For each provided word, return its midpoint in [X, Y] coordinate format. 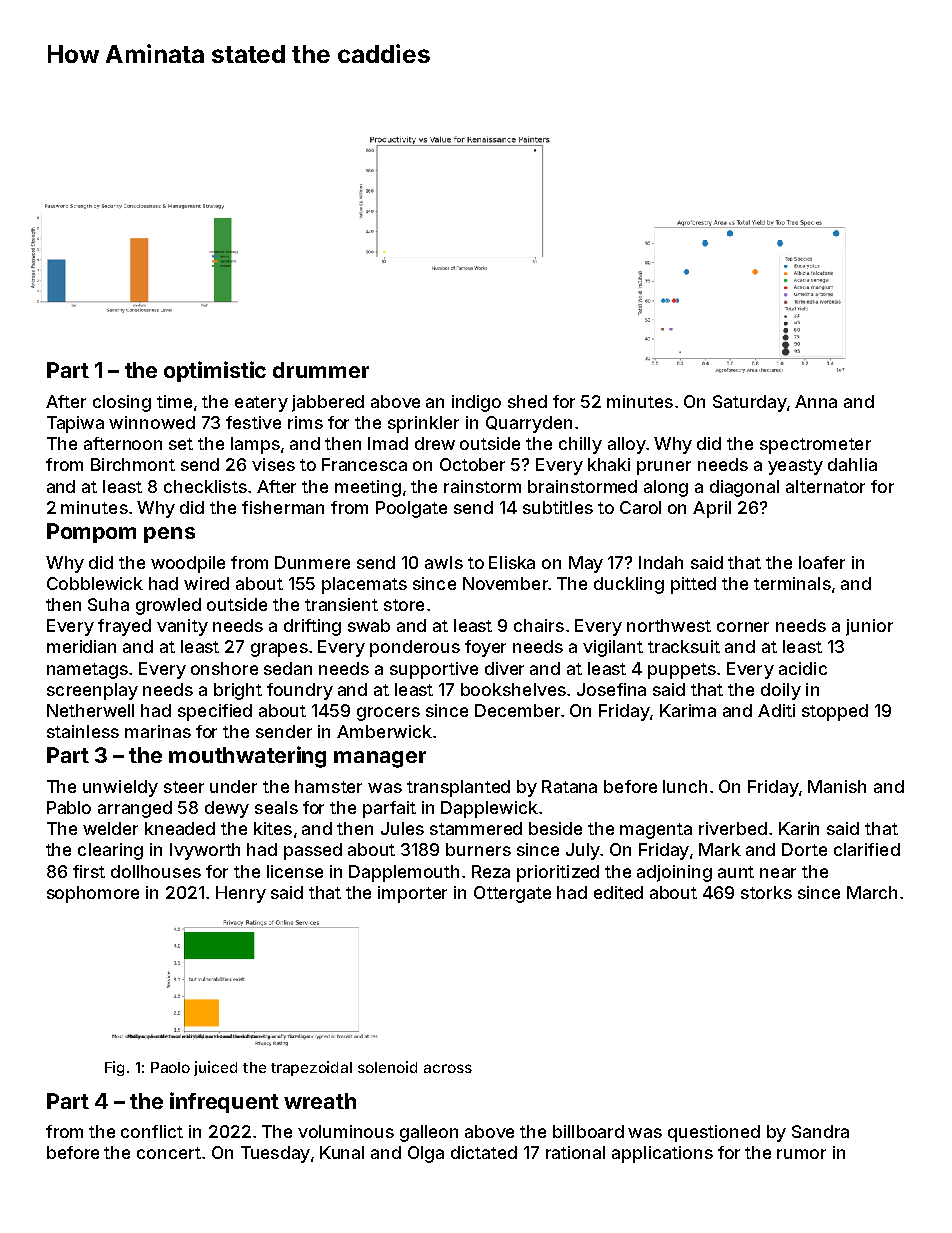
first [89, 871]
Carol [640, 507]
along [666, 488]
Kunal [342, 1152]
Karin [799, 828]
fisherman [283, 507]
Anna [816, 401]
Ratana [569, 786]
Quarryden [529, 424]
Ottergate [512, 894]
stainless [83, 731]
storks [766, 892]
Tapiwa [75, 424]
